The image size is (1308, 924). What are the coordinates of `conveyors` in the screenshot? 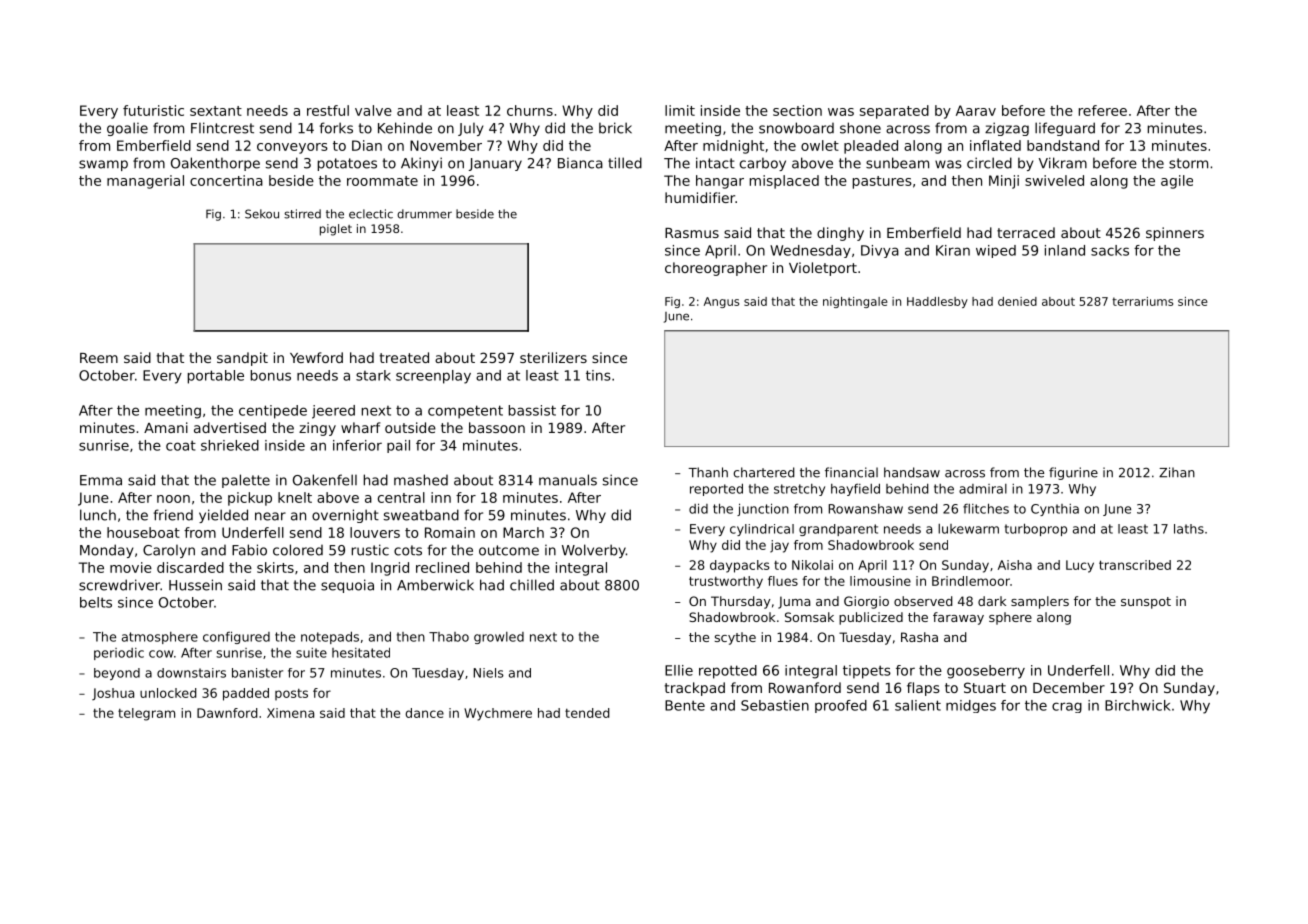 It's located at (292, 148).
